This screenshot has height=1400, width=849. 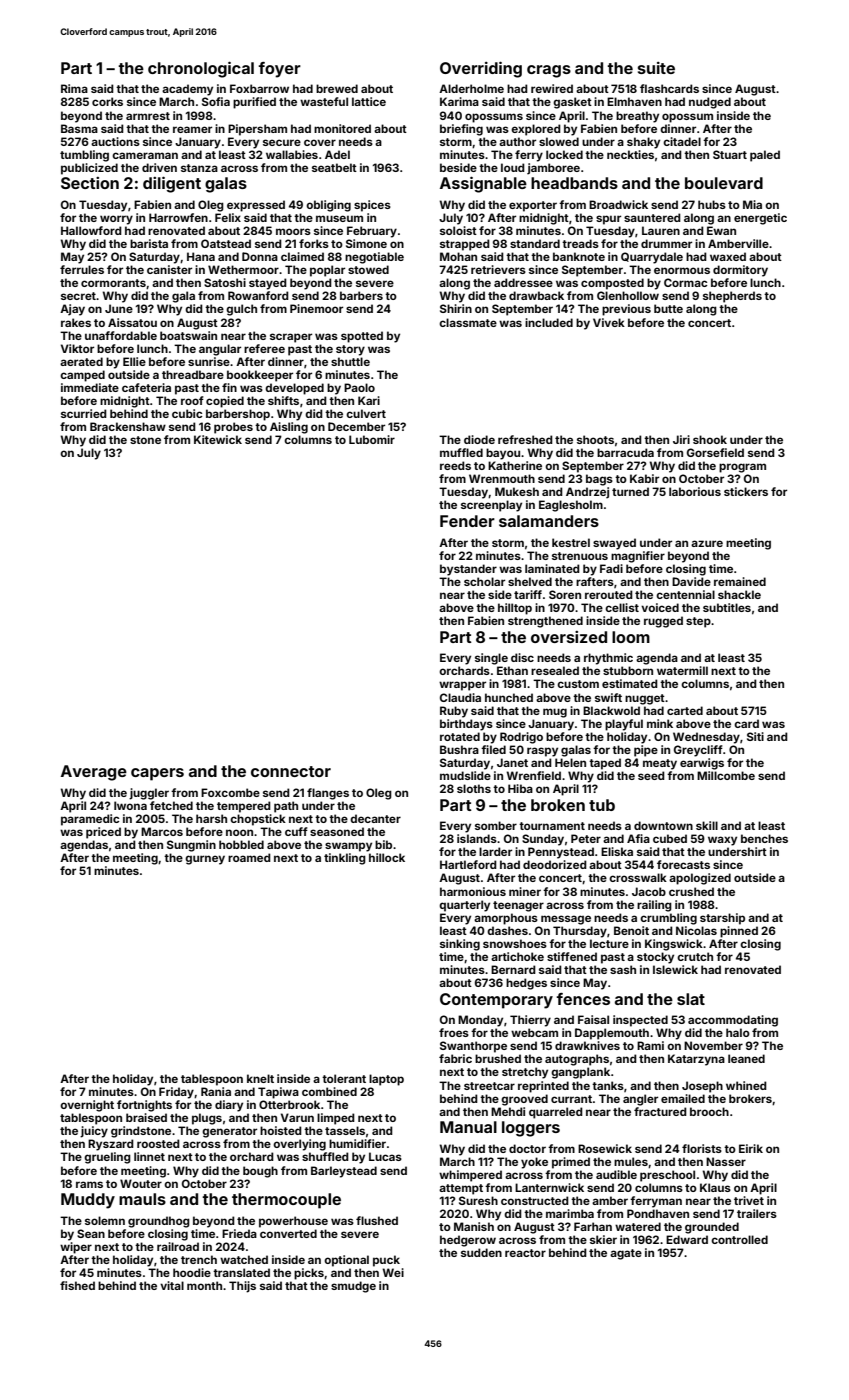 What do you see at coordinates (94, 773) in the screenshot?
I see `Average` at bounding box center [94, 773].
